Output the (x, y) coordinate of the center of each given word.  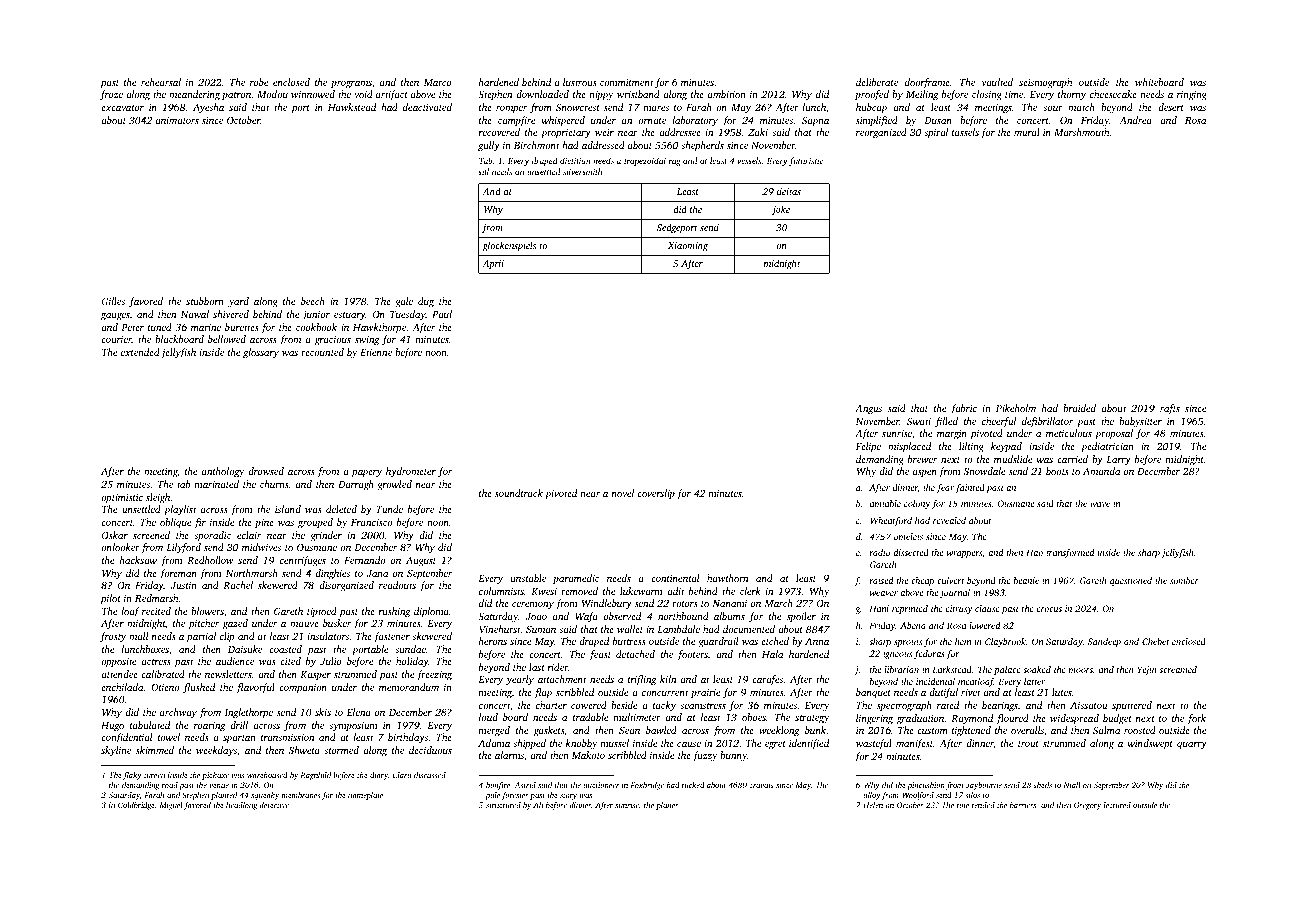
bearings (1000, 706)
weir (604, 132)
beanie (1026, 580)
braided (1079, 408)
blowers (207, 611)
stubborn (205, 301)
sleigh (158, 498)
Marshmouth (1082, 132)
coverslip (656, 494)
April (493, 264)
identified (809, 744)
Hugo (112, 727)
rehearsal (161, 82)
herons (493, 641)
